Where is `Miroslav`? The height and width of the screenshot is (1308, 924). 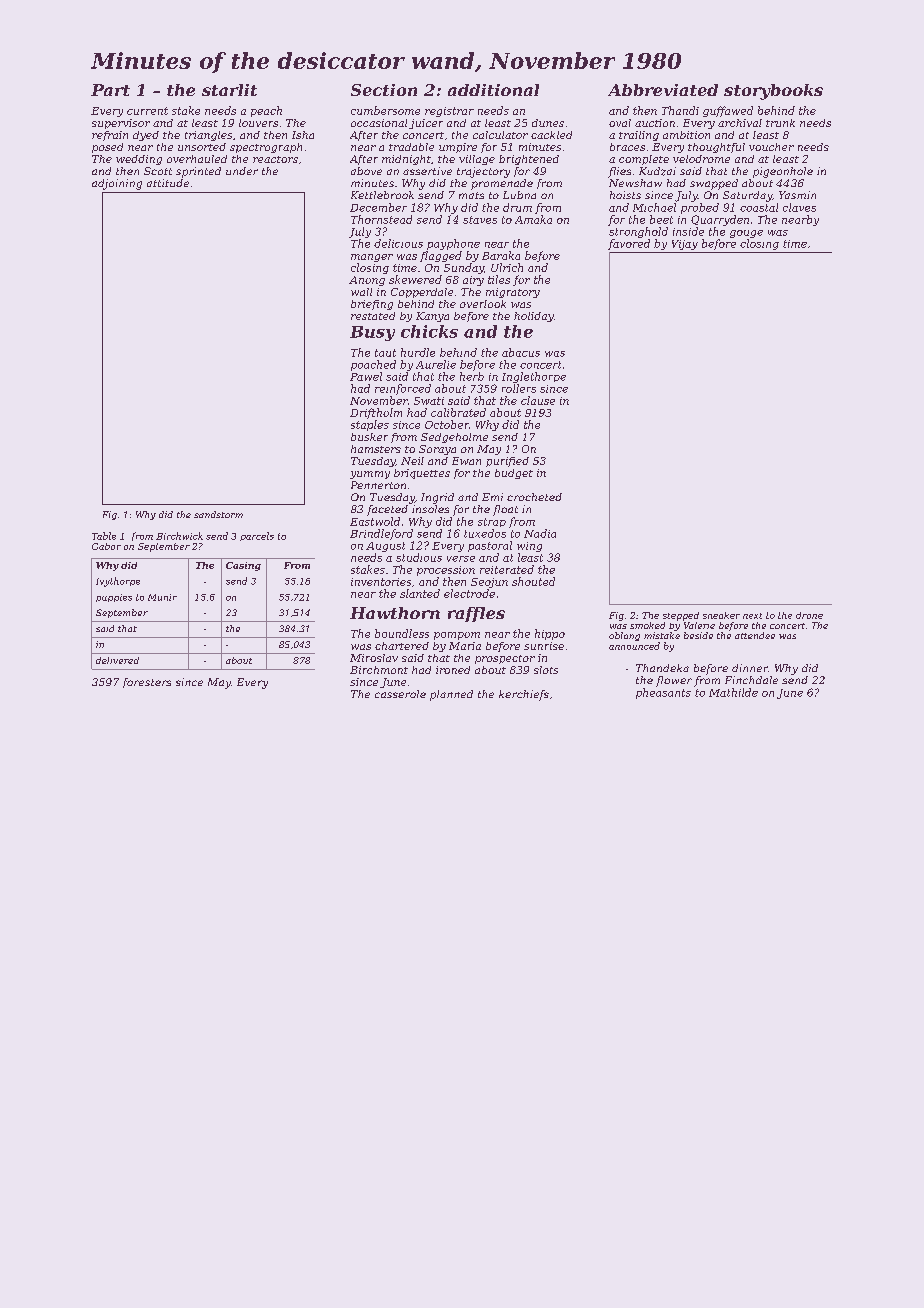
Miroslav is located at coordinates (374, 658).
